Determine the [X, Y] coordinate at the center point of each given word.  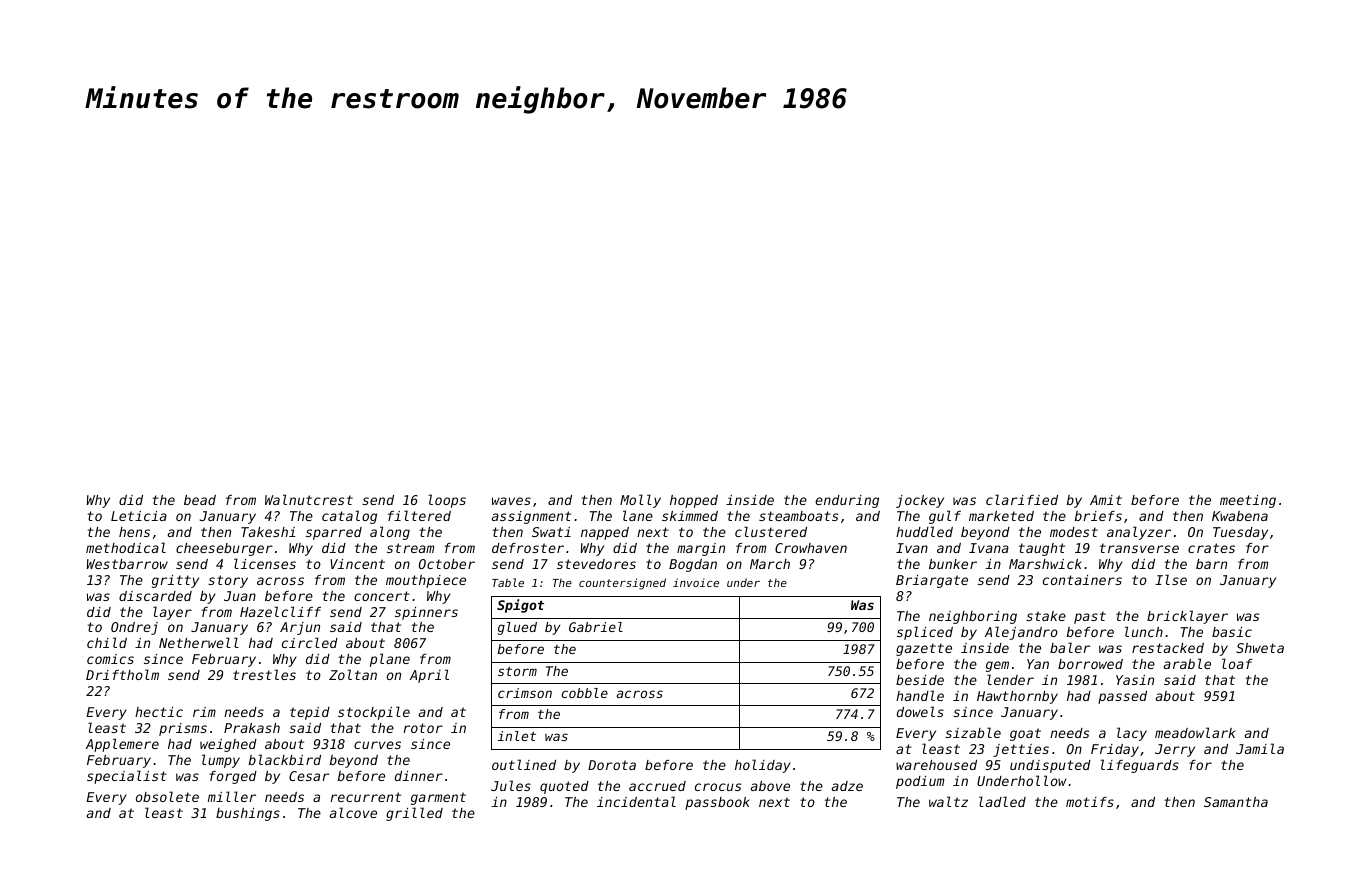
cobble [585, 693]
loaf [1237, 663]
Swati [551, 532]
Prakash [252, 728]
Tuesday [1240, 533]
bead [200, 500]
